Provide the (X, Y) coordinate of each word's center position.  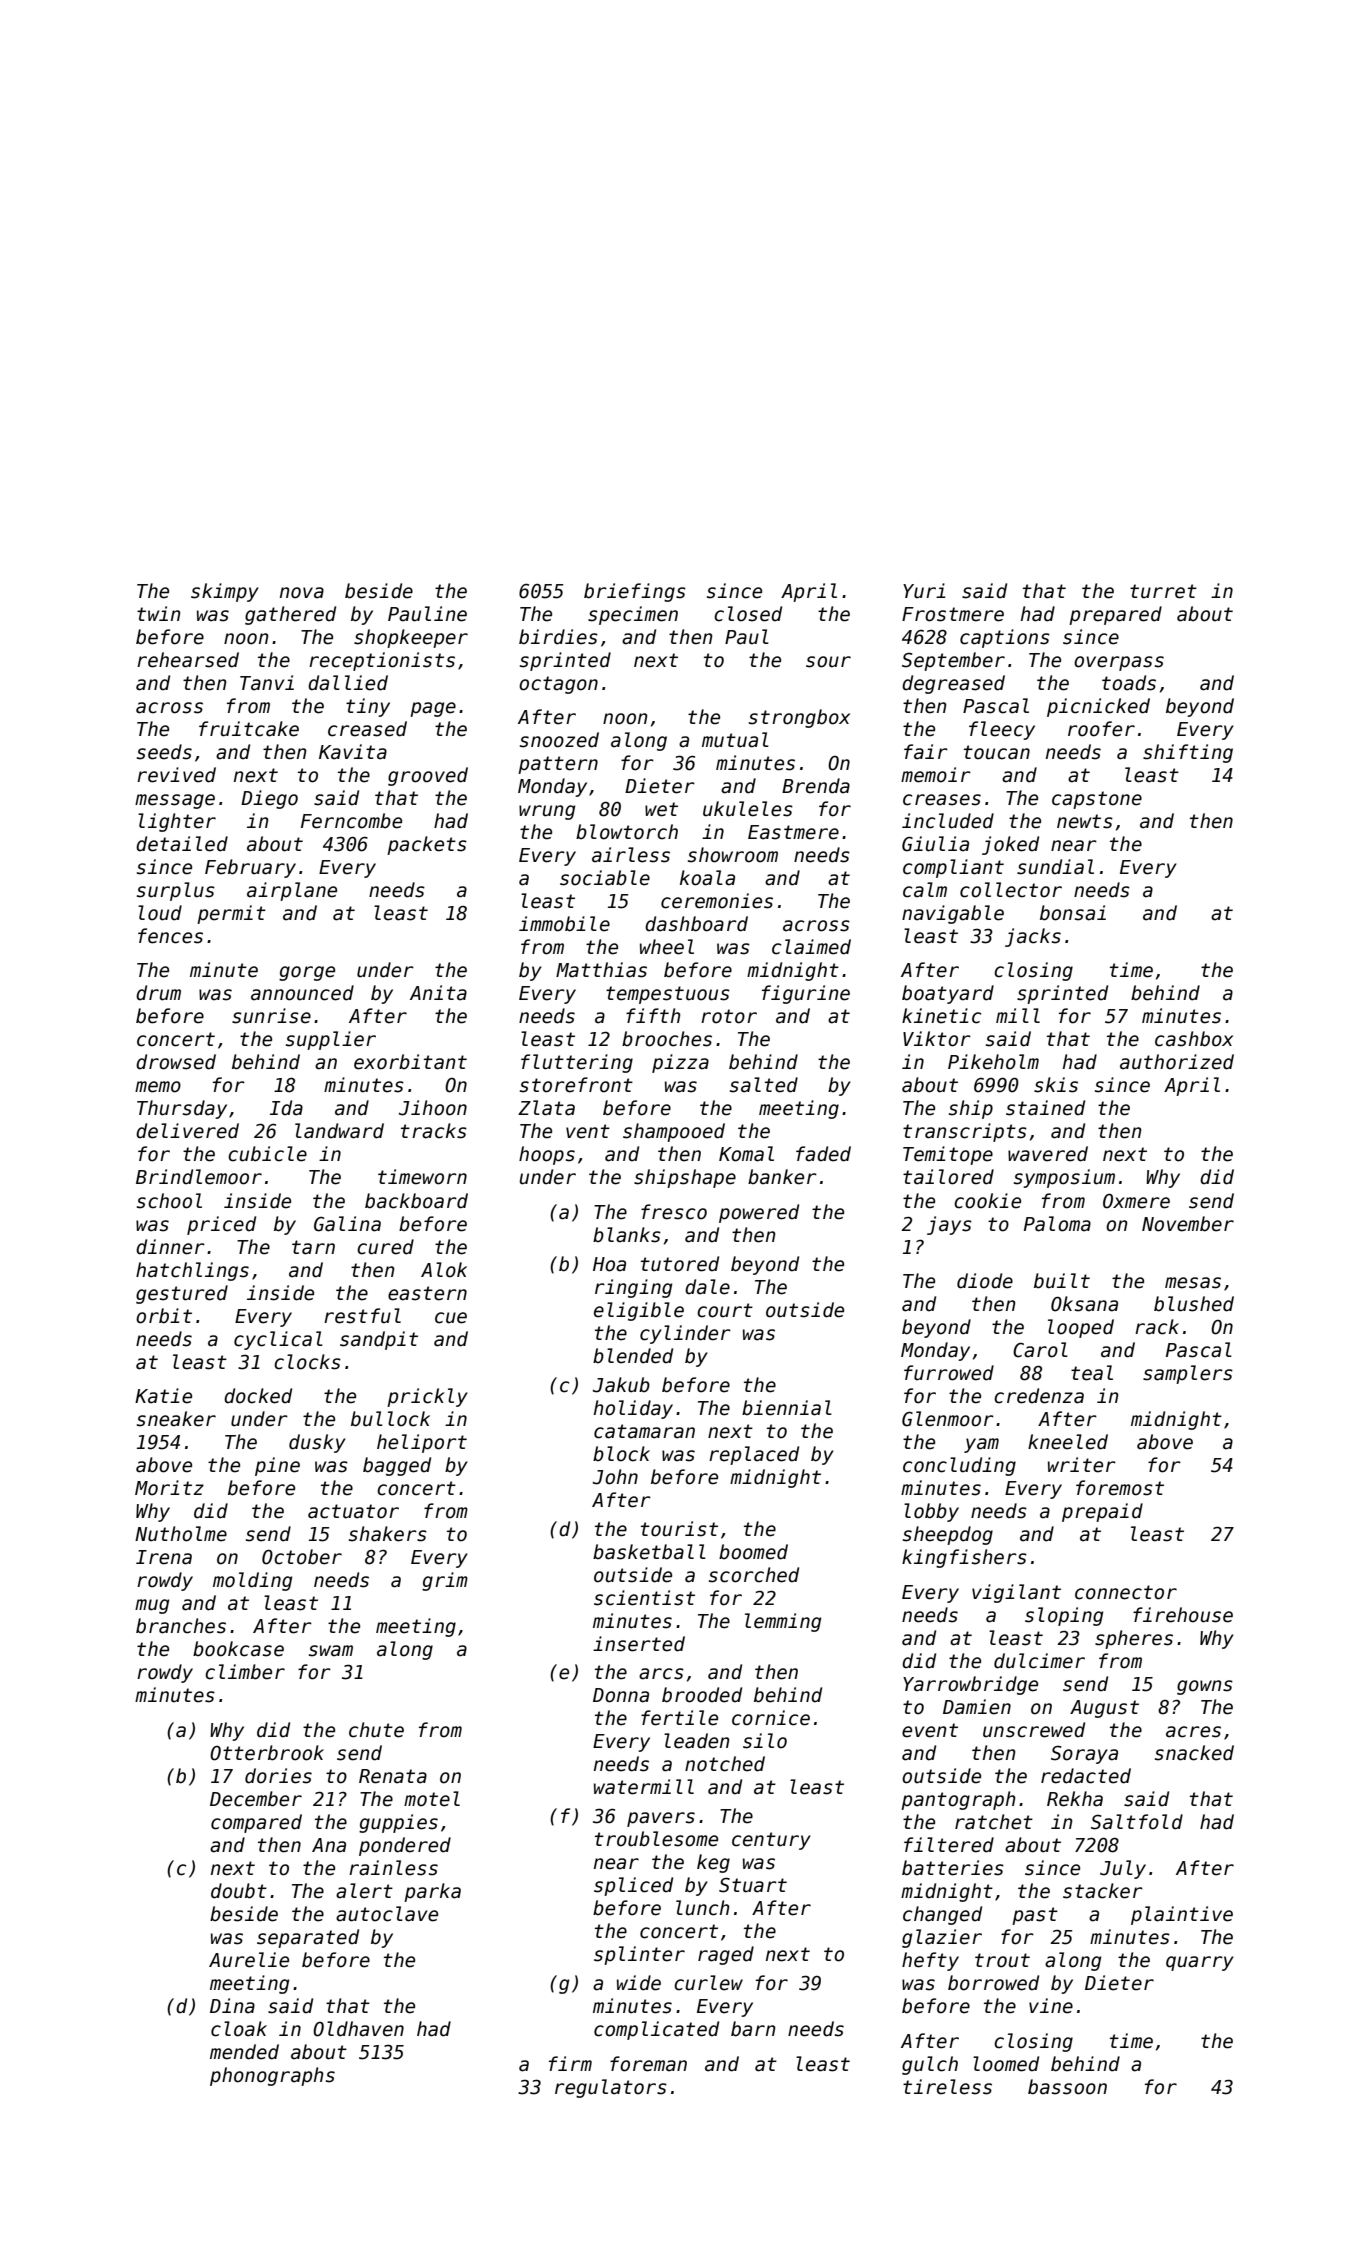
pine (277, 1466)
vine (1051, 2006)
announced (302, 993)
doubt (239, 1891)
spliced (633, 1886)
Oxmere (1136, 1201)
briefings (635, 592)
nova (302, 593)
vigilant (1016, 1593)
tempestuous (668, 995)
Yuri (924, 591)
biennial (787, 1408)
